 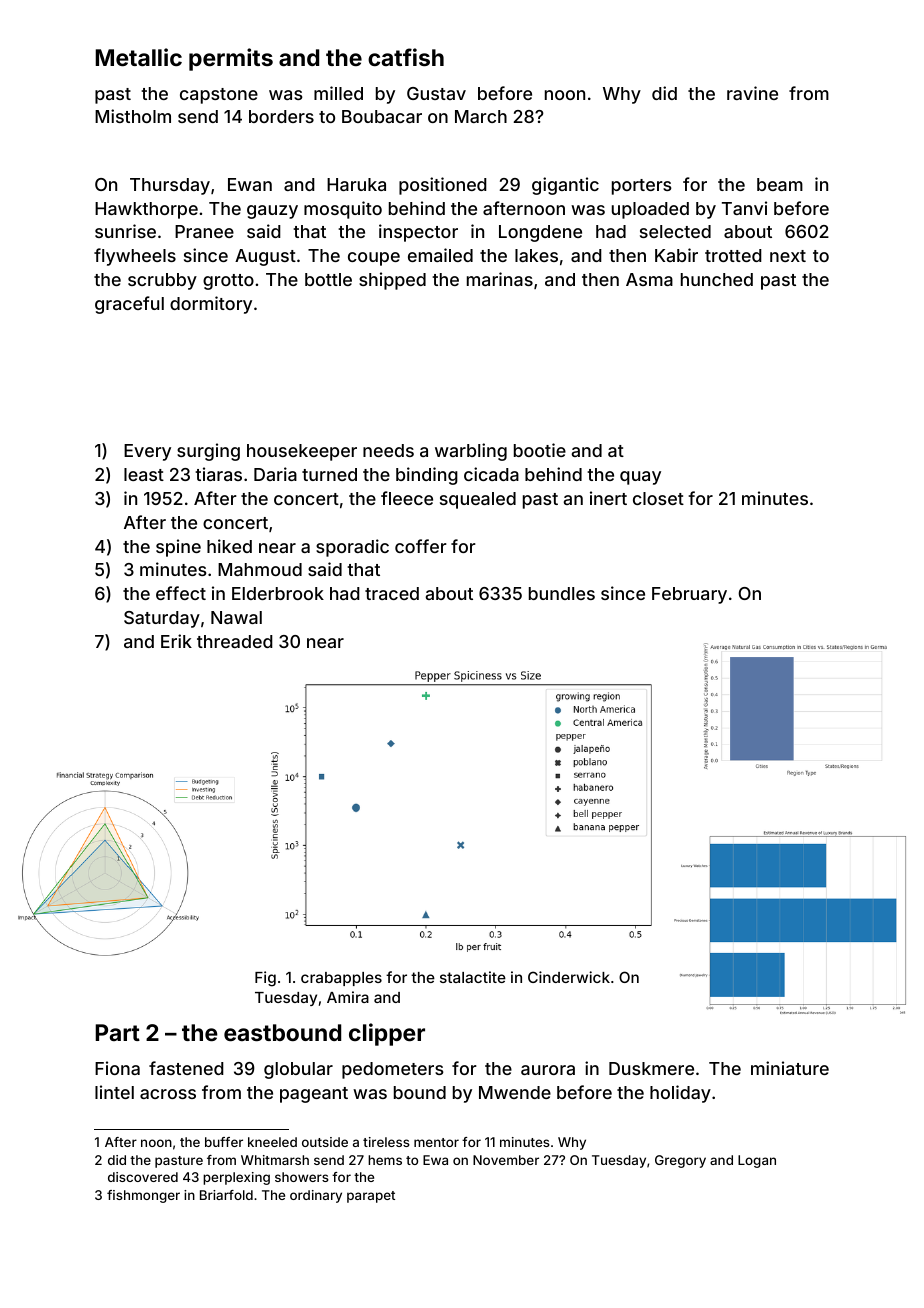 I want to click on Pranee, so click(x=204, y=231).
